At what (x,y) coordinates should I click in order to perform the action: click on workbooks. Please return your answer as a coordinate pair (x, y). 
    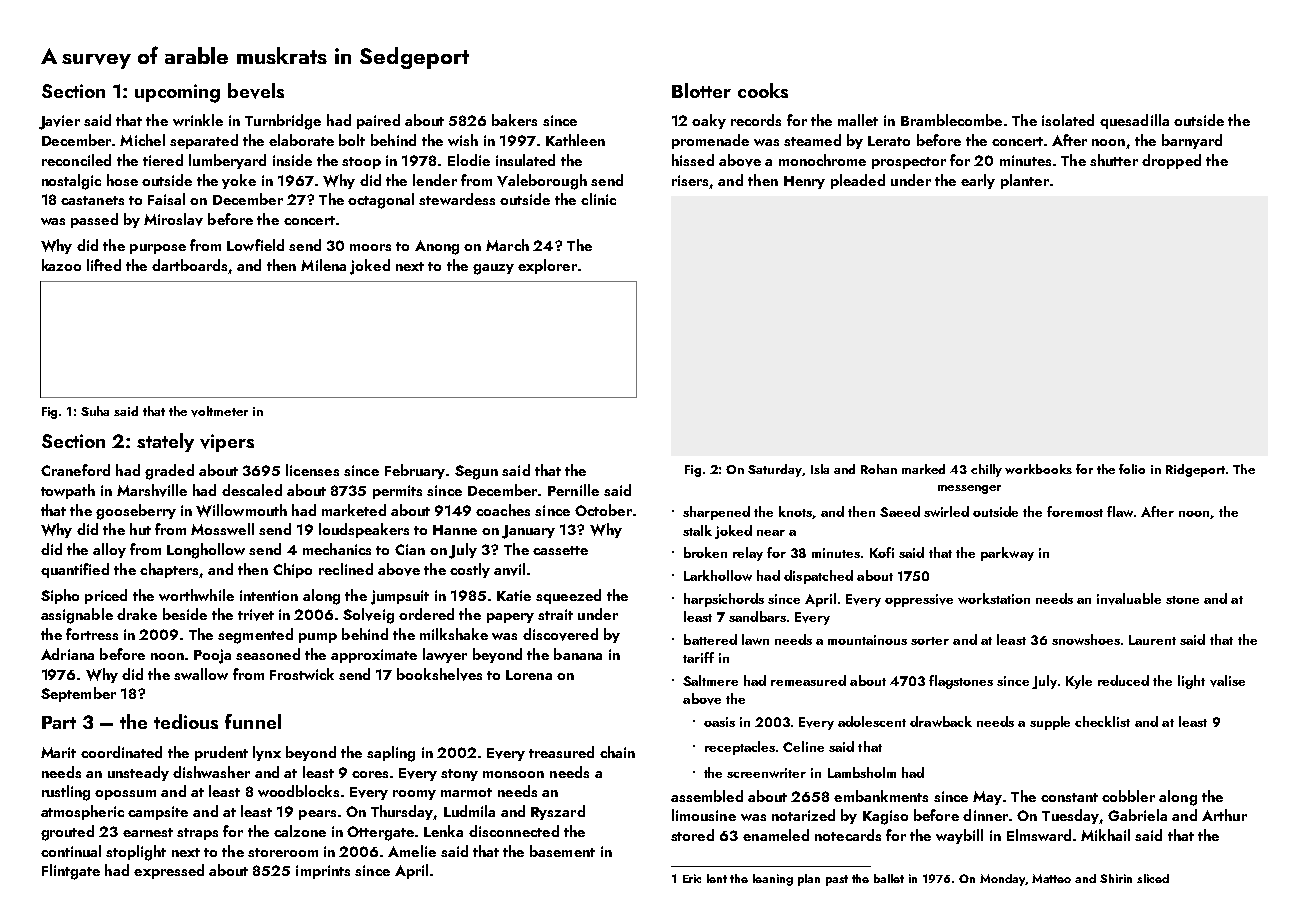
    Looking at the image, I should click on (1038, 469).
